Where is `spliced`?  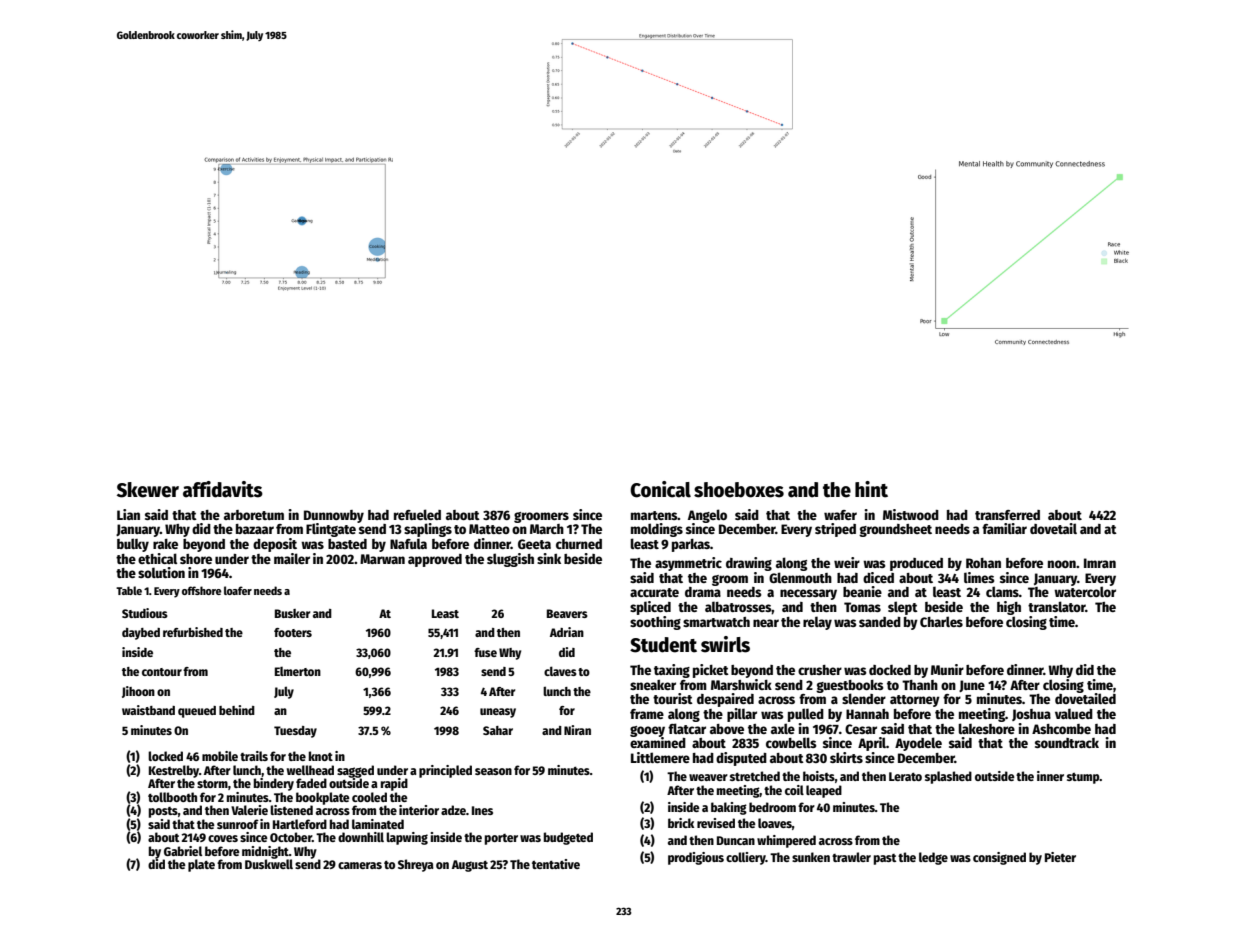
spliced is located at coordinates (650, 608).
